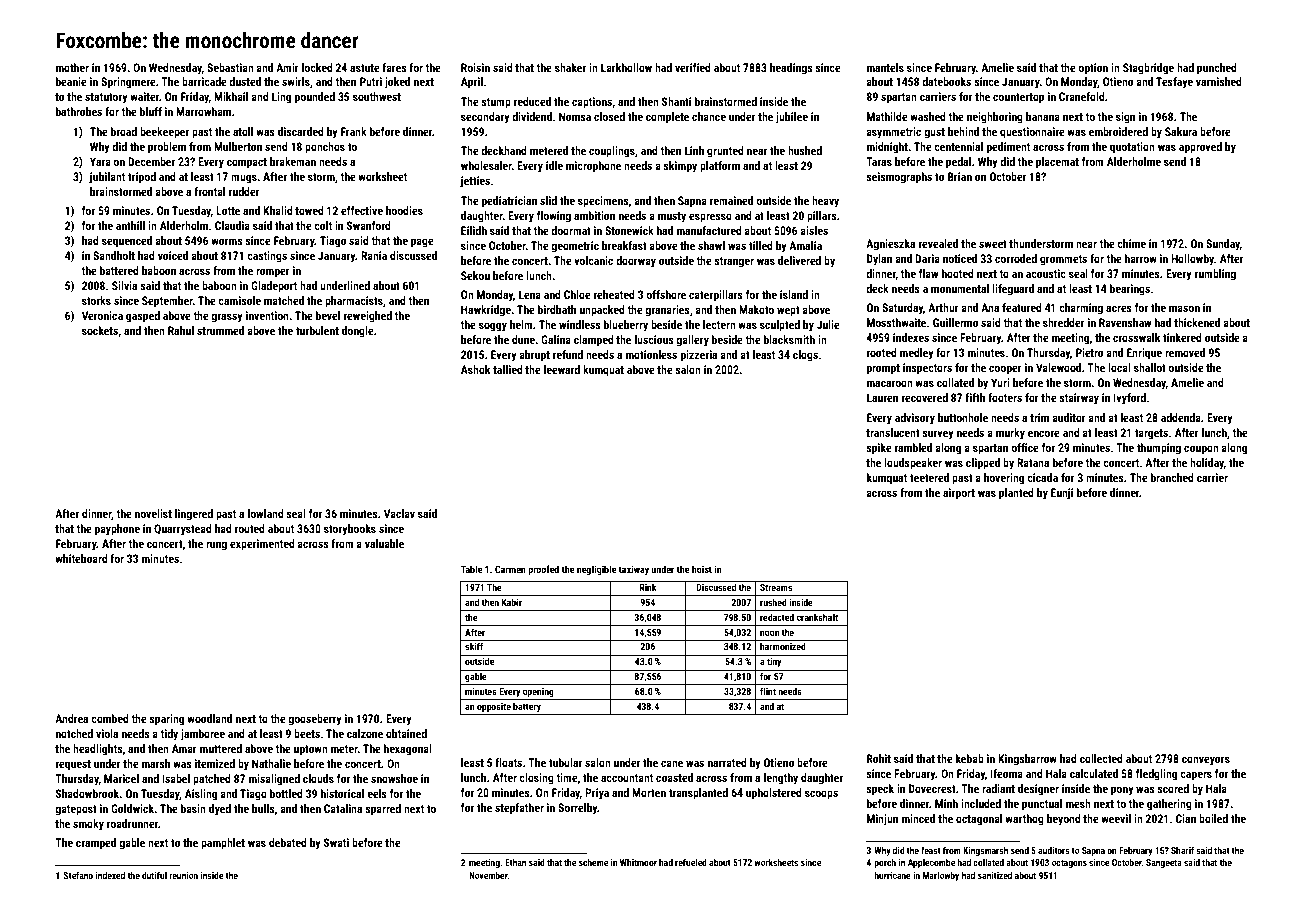 Image resolution: width=1308 pixels, height=924 pixels. Describe the element at coordinates (828, 324) in the image. I see `Julie` at that location.
